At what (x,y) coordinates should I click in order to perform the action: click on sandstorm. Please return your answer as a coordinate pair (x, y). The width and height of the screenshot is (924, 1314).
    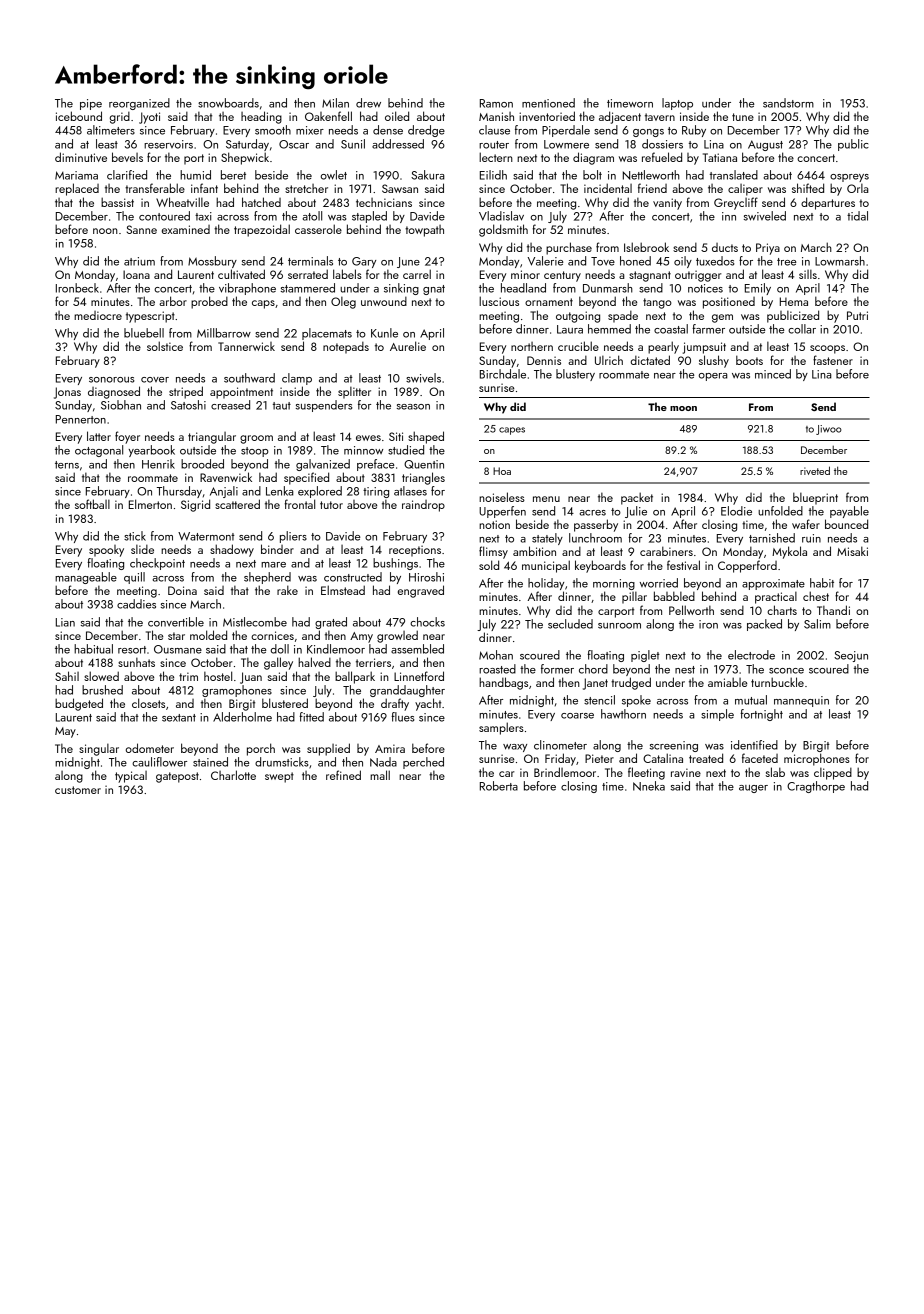
    Looking at the image, I should click on (788, 103).
